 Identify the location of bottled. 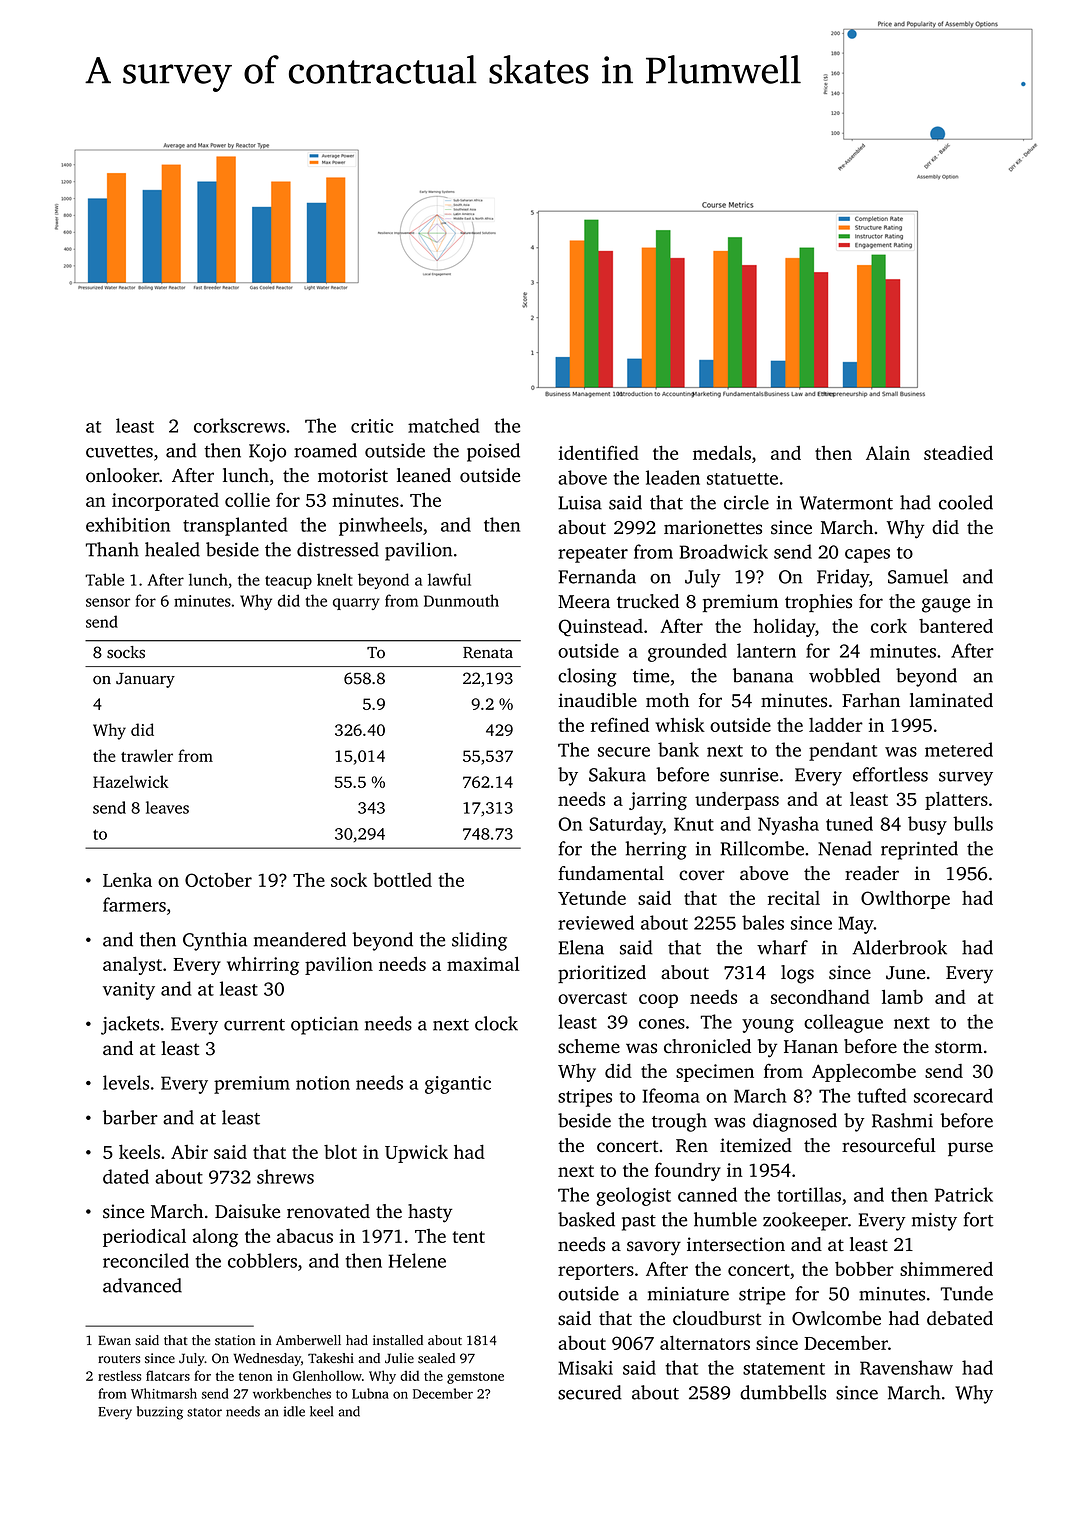
(402, 880).
